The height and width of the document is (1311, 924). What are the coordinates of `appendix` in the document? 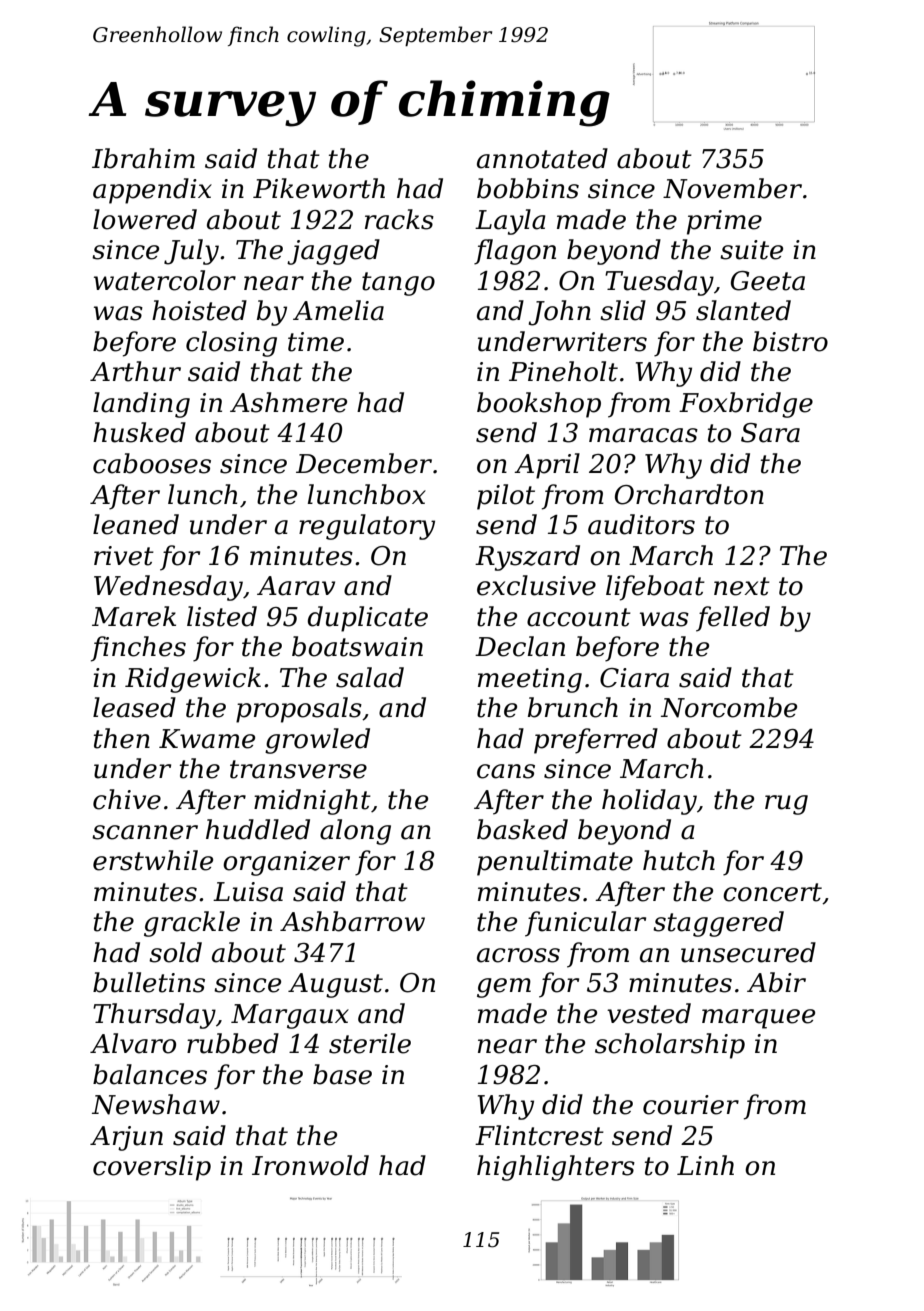 It's located at (152, 191).
